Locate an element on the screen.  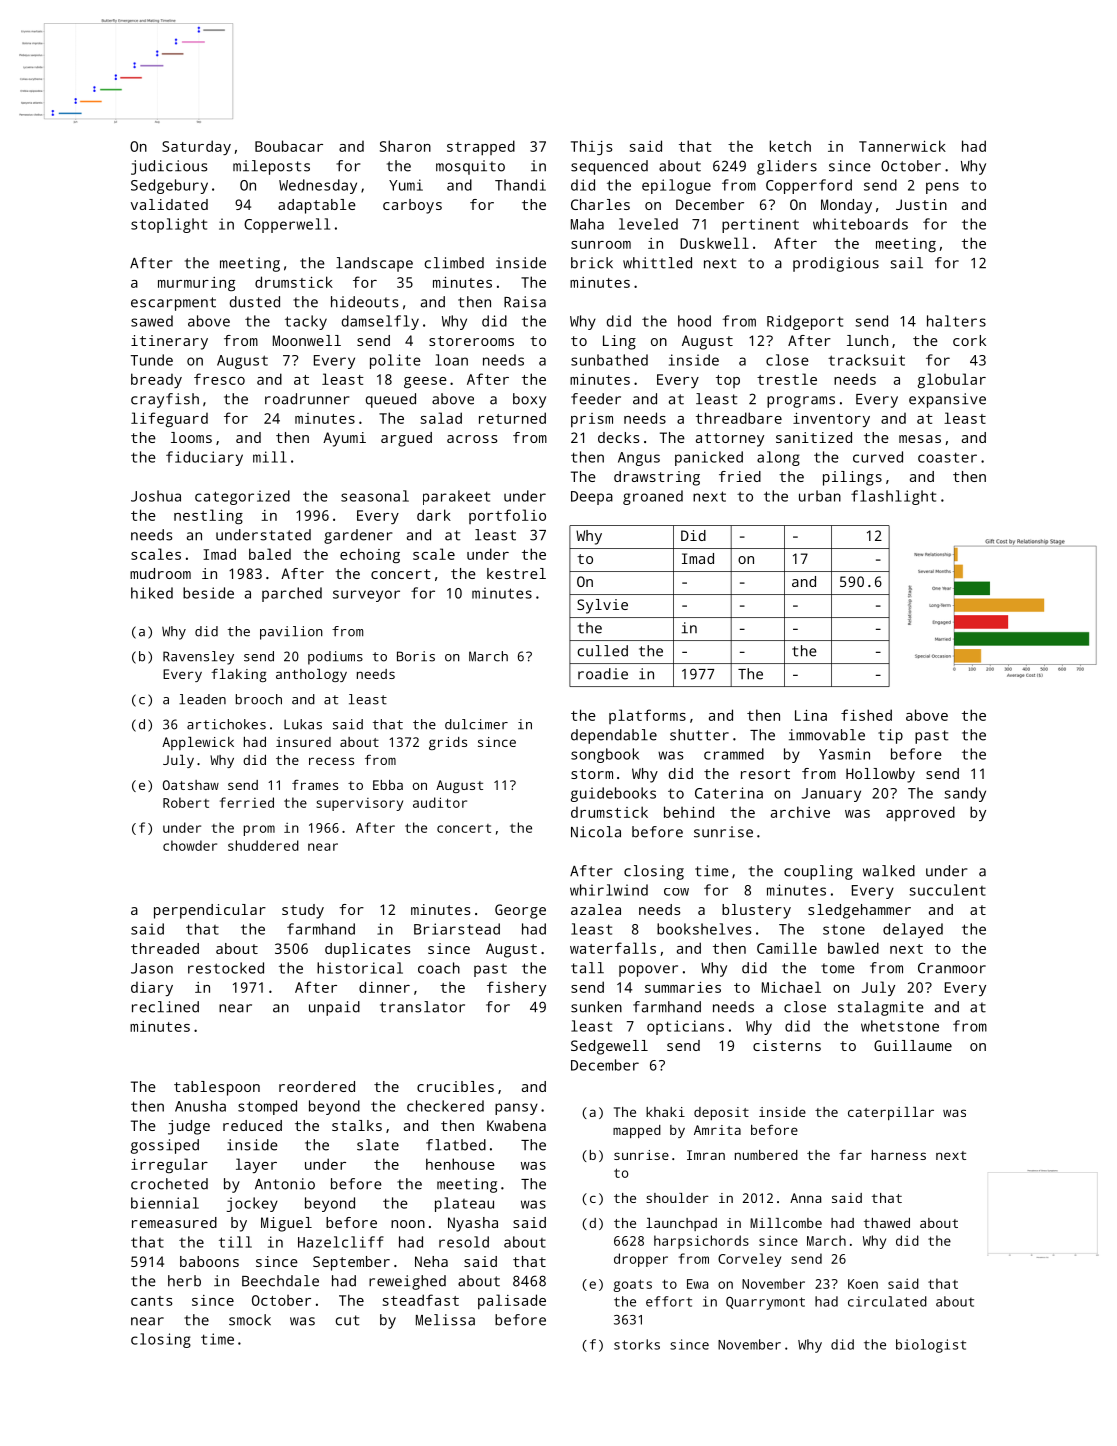
hood is located at coordinates (694, 321).
